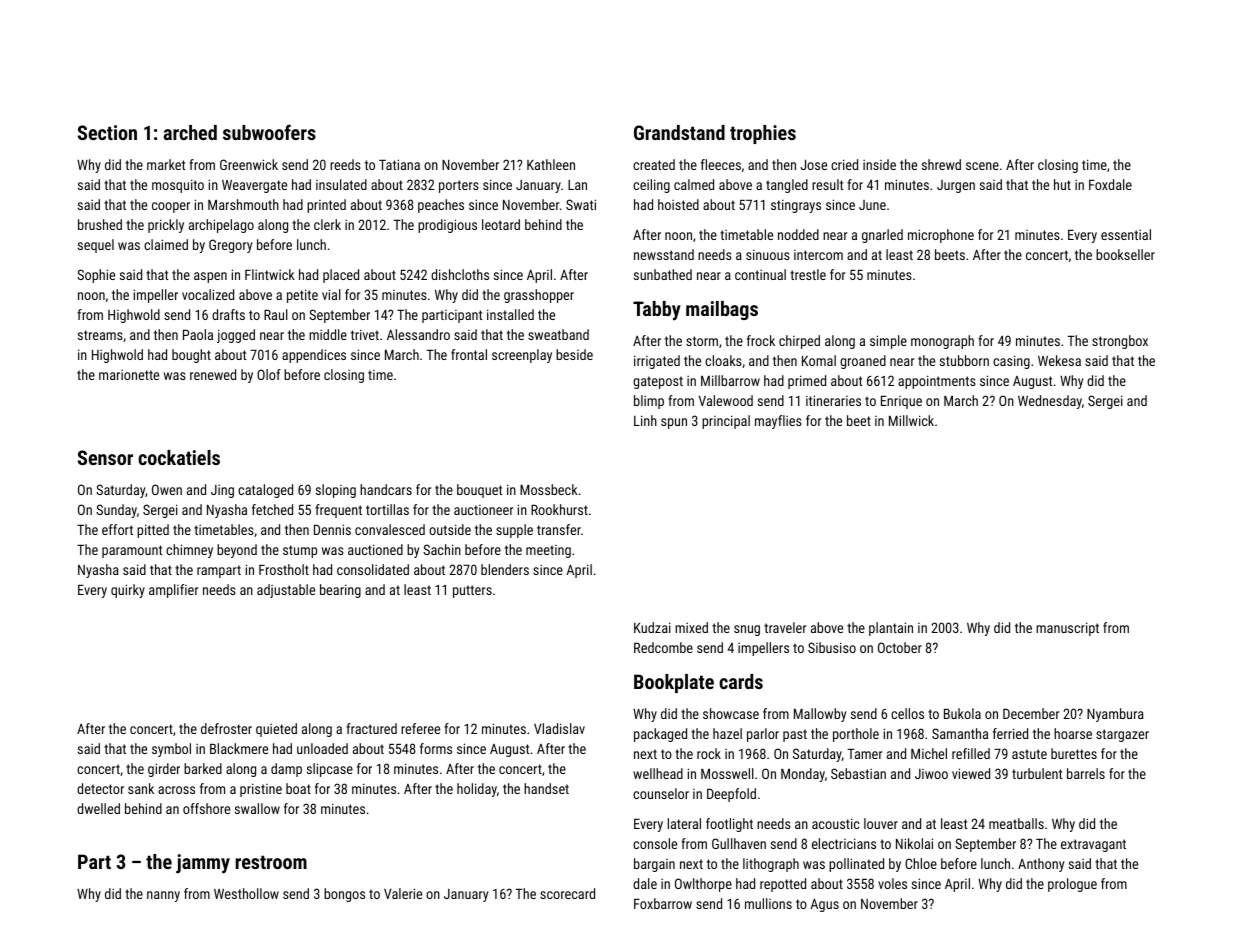 This page has height=952, width=1233. What do you see at coordinates (929, 753) in the page?
I see `Michel` at bounding box center [929, 753].
